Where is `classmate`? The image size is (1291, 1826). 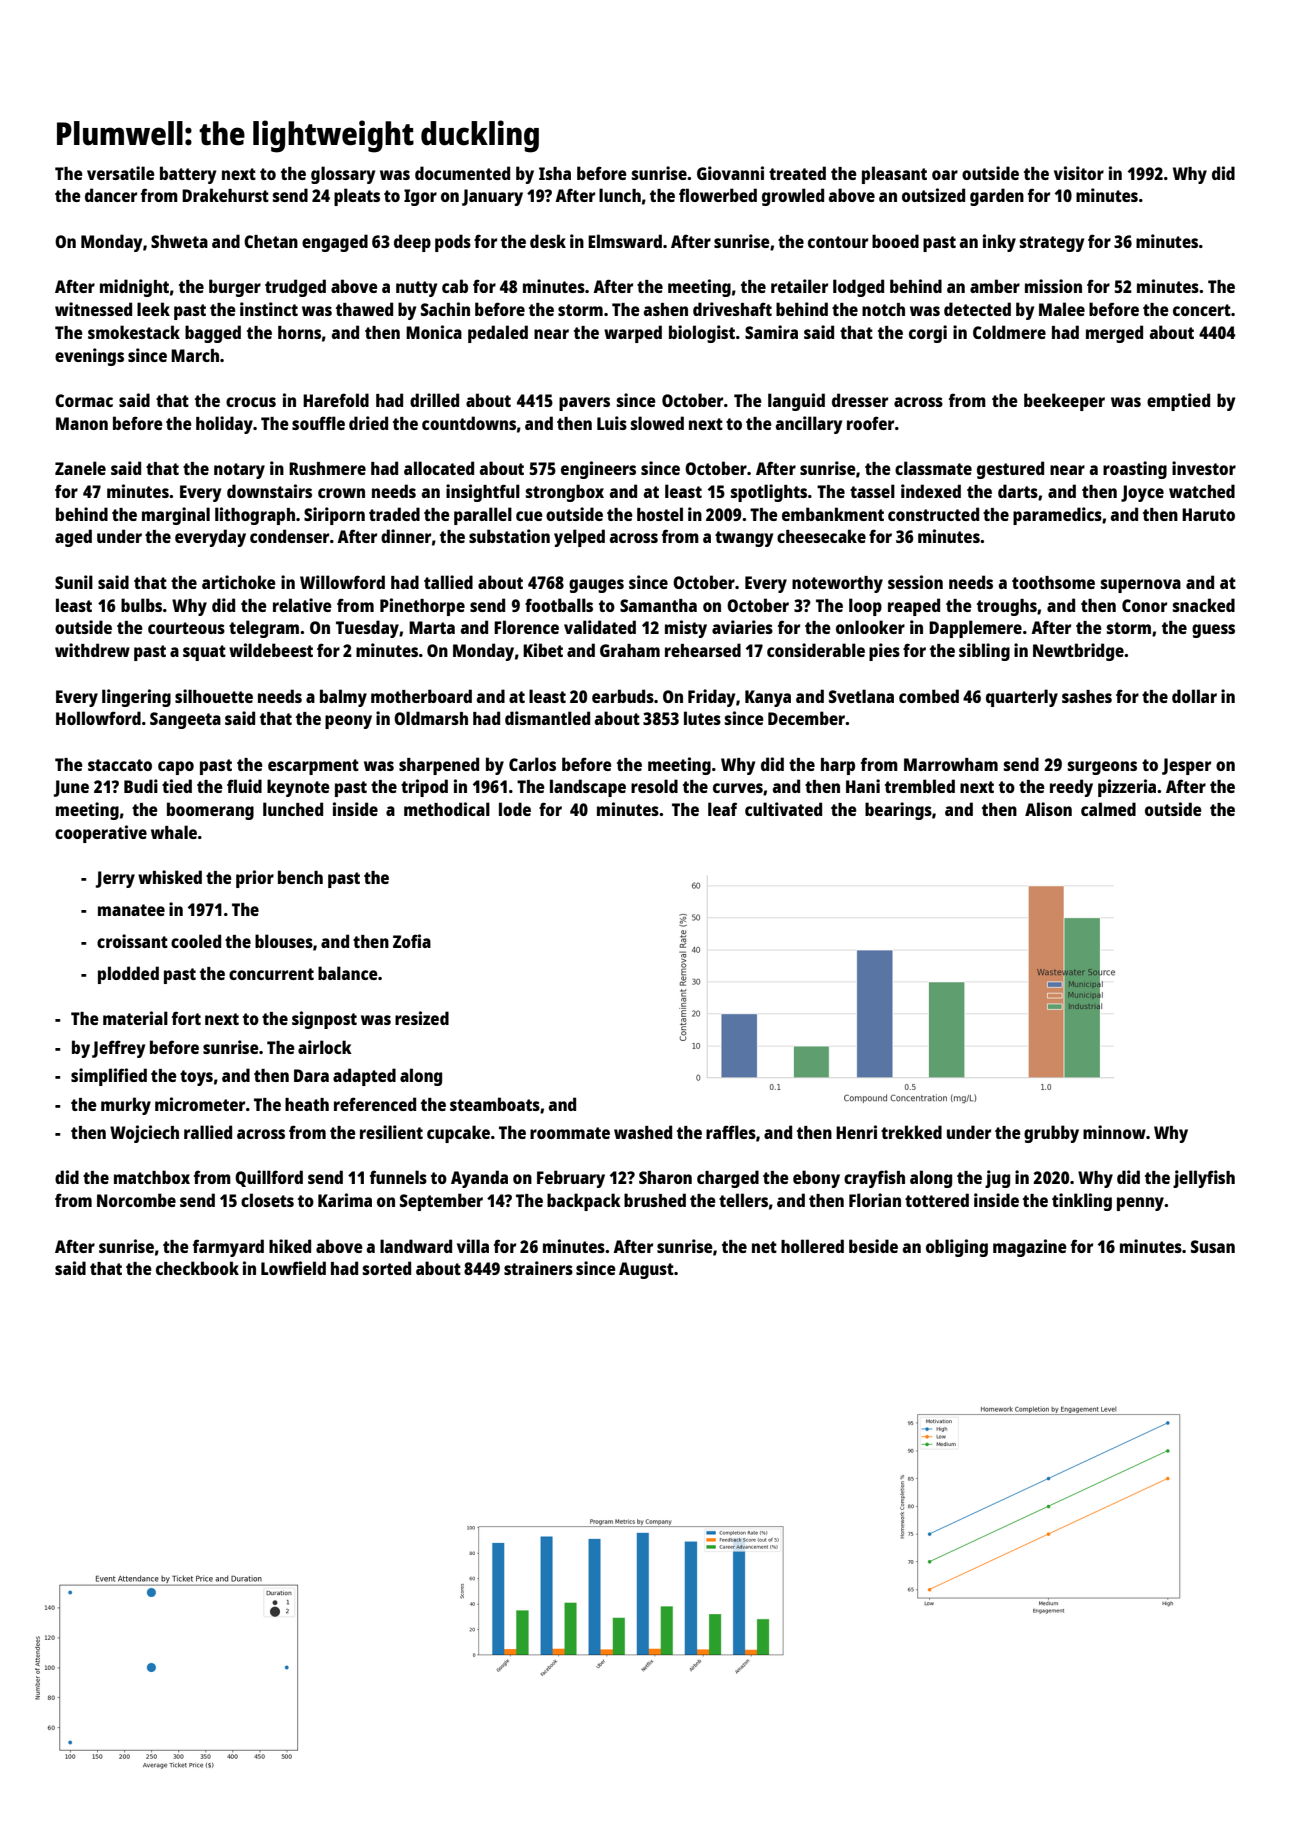 classmate is located at coordinates (933, 468).
